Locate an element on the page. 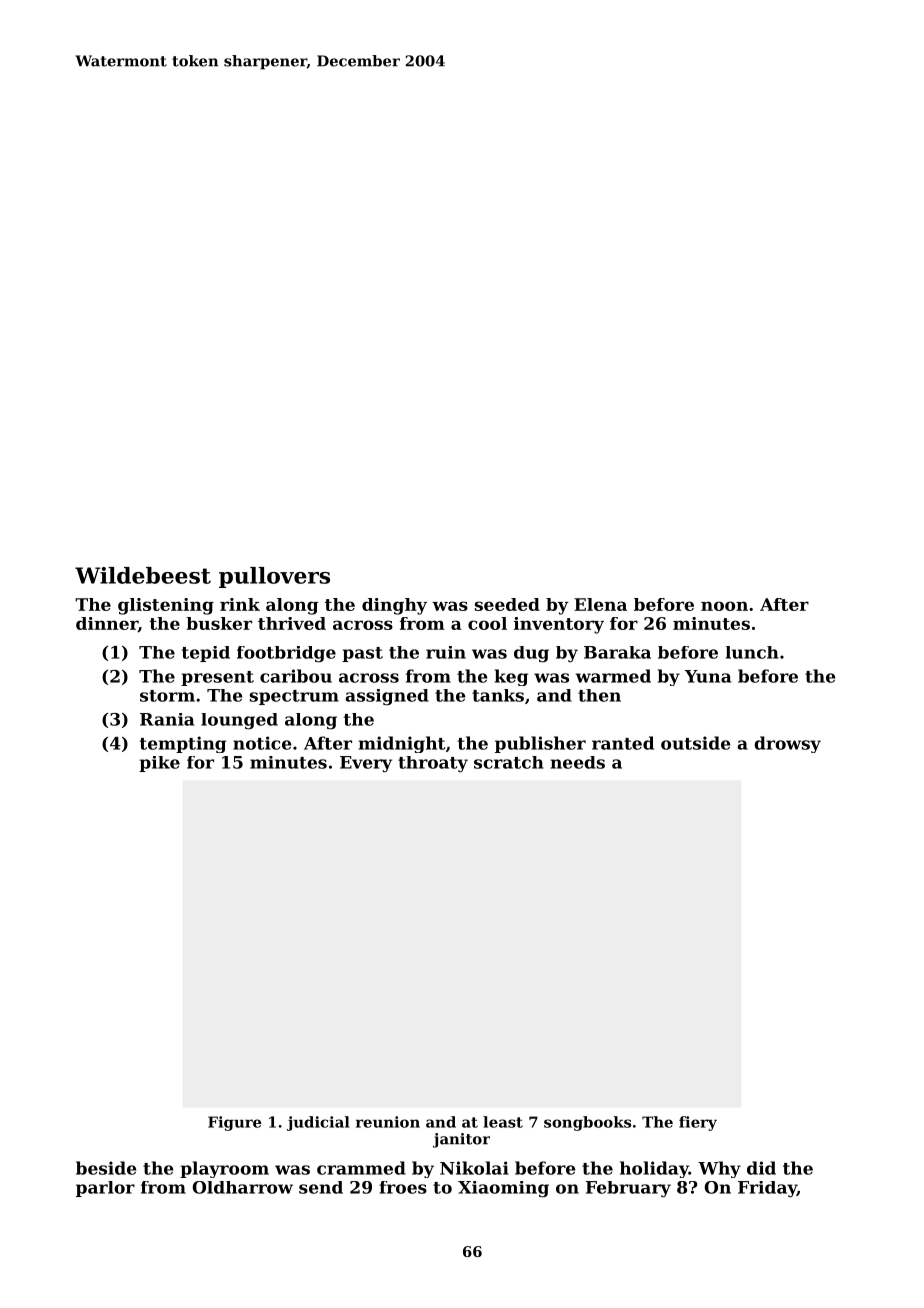 This image has width=924, height=1308. Xiaoming is located at coordinates (503, 1189).
